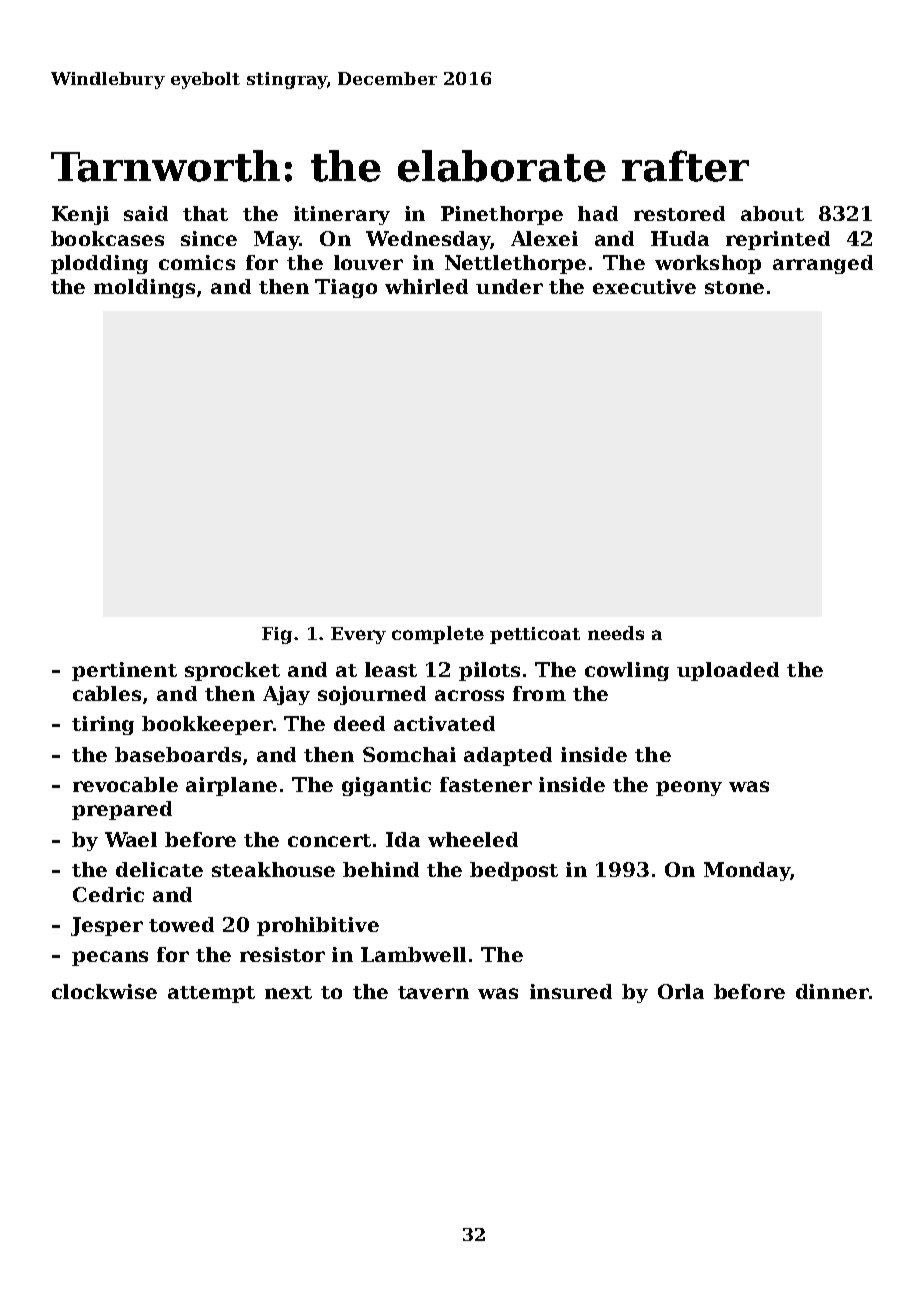 Image resolution: width=924 pixels, height=1314 pixels. What do you see at coordinates (197, 262) in the document?
I see `comics` at bounding box center [197, 262].
